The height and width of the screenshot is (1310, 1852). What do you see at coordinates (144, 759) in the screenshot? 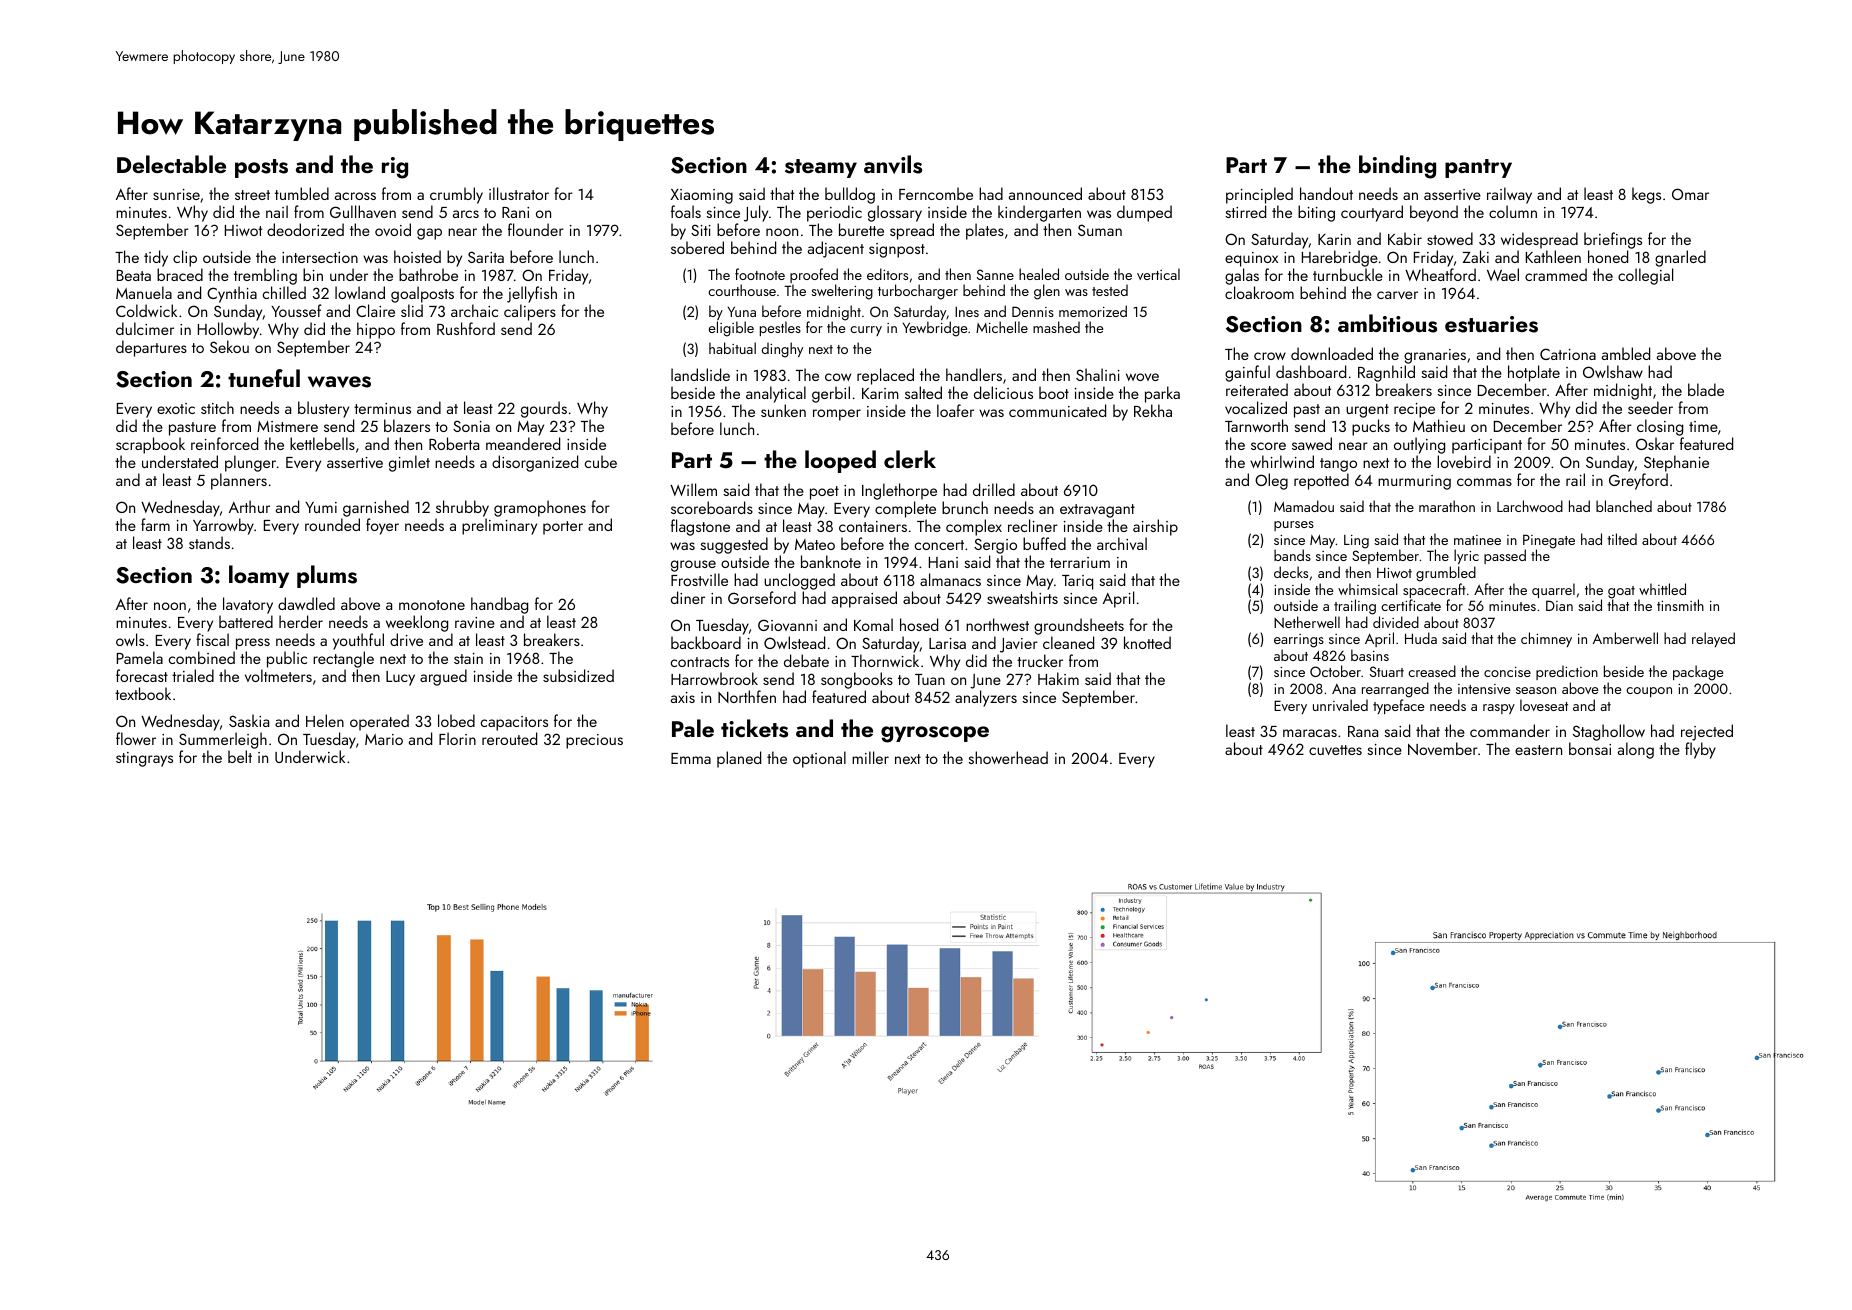
I see `stingrays` at bounding box center [144, 759].
